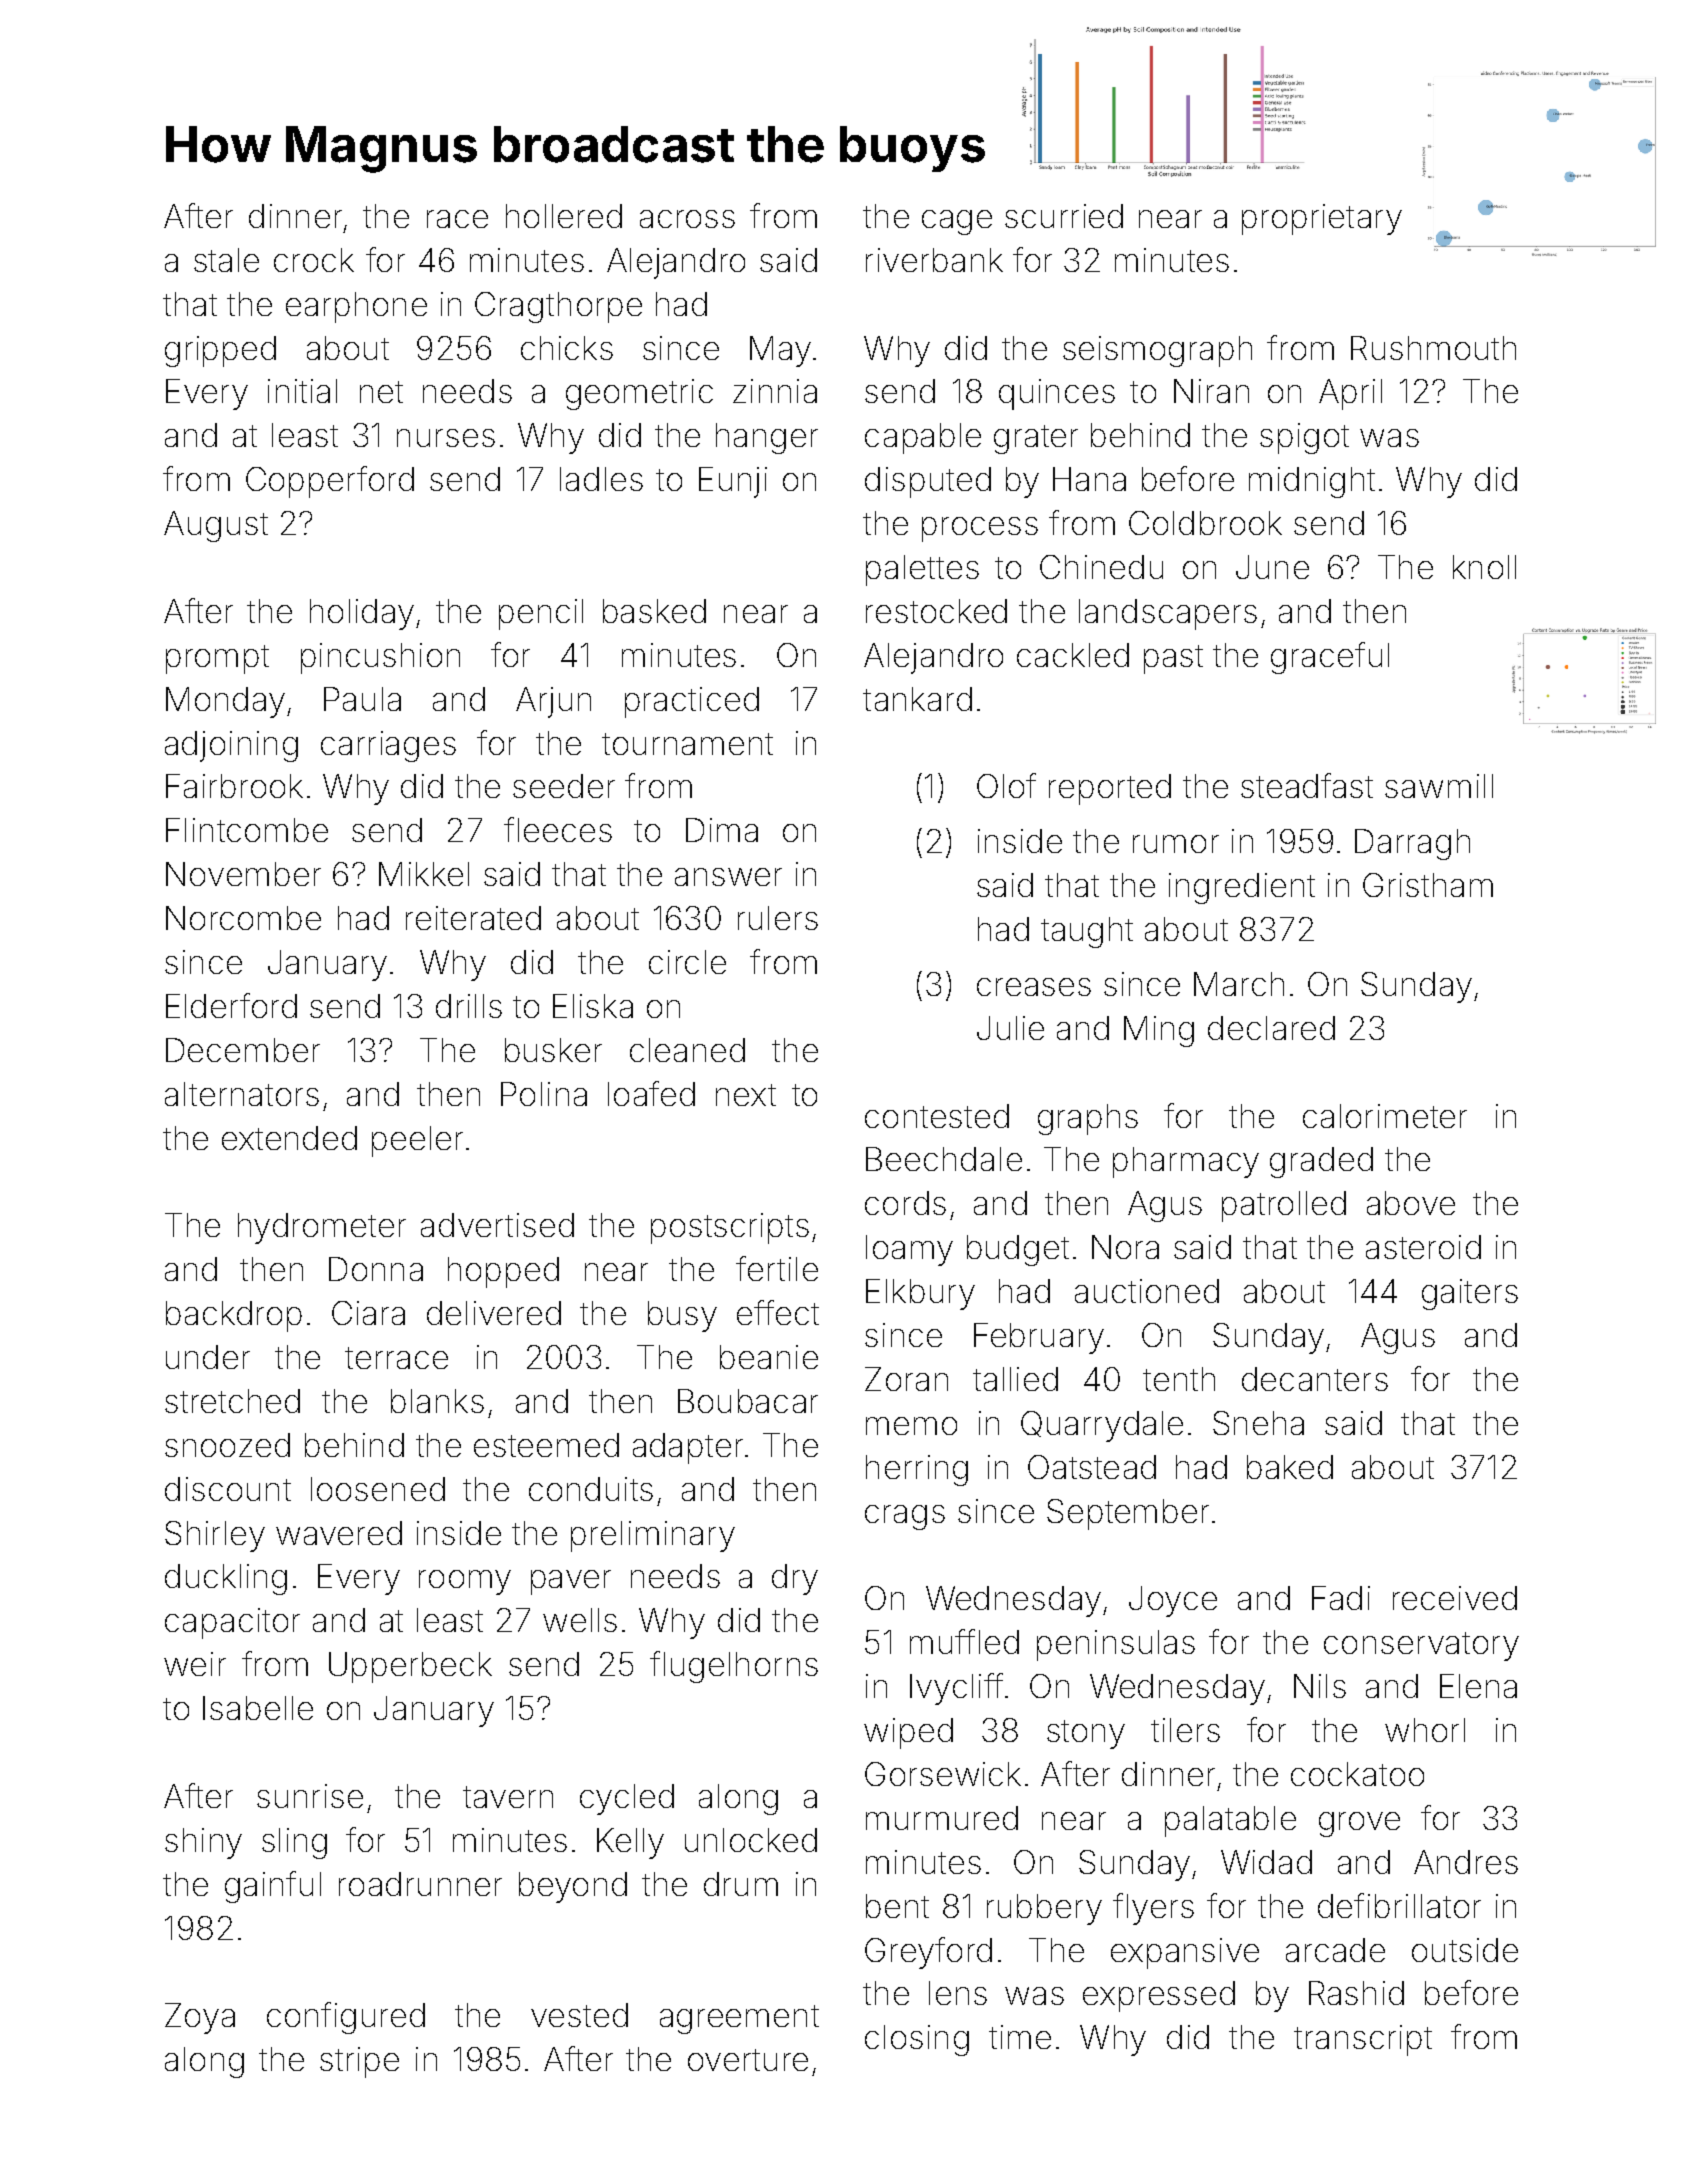 The height and width of the screenshot is (2178, 1683). Describe the element at coordinates (1230, 1821) in the screenshot. I see `palatable` at that location.
